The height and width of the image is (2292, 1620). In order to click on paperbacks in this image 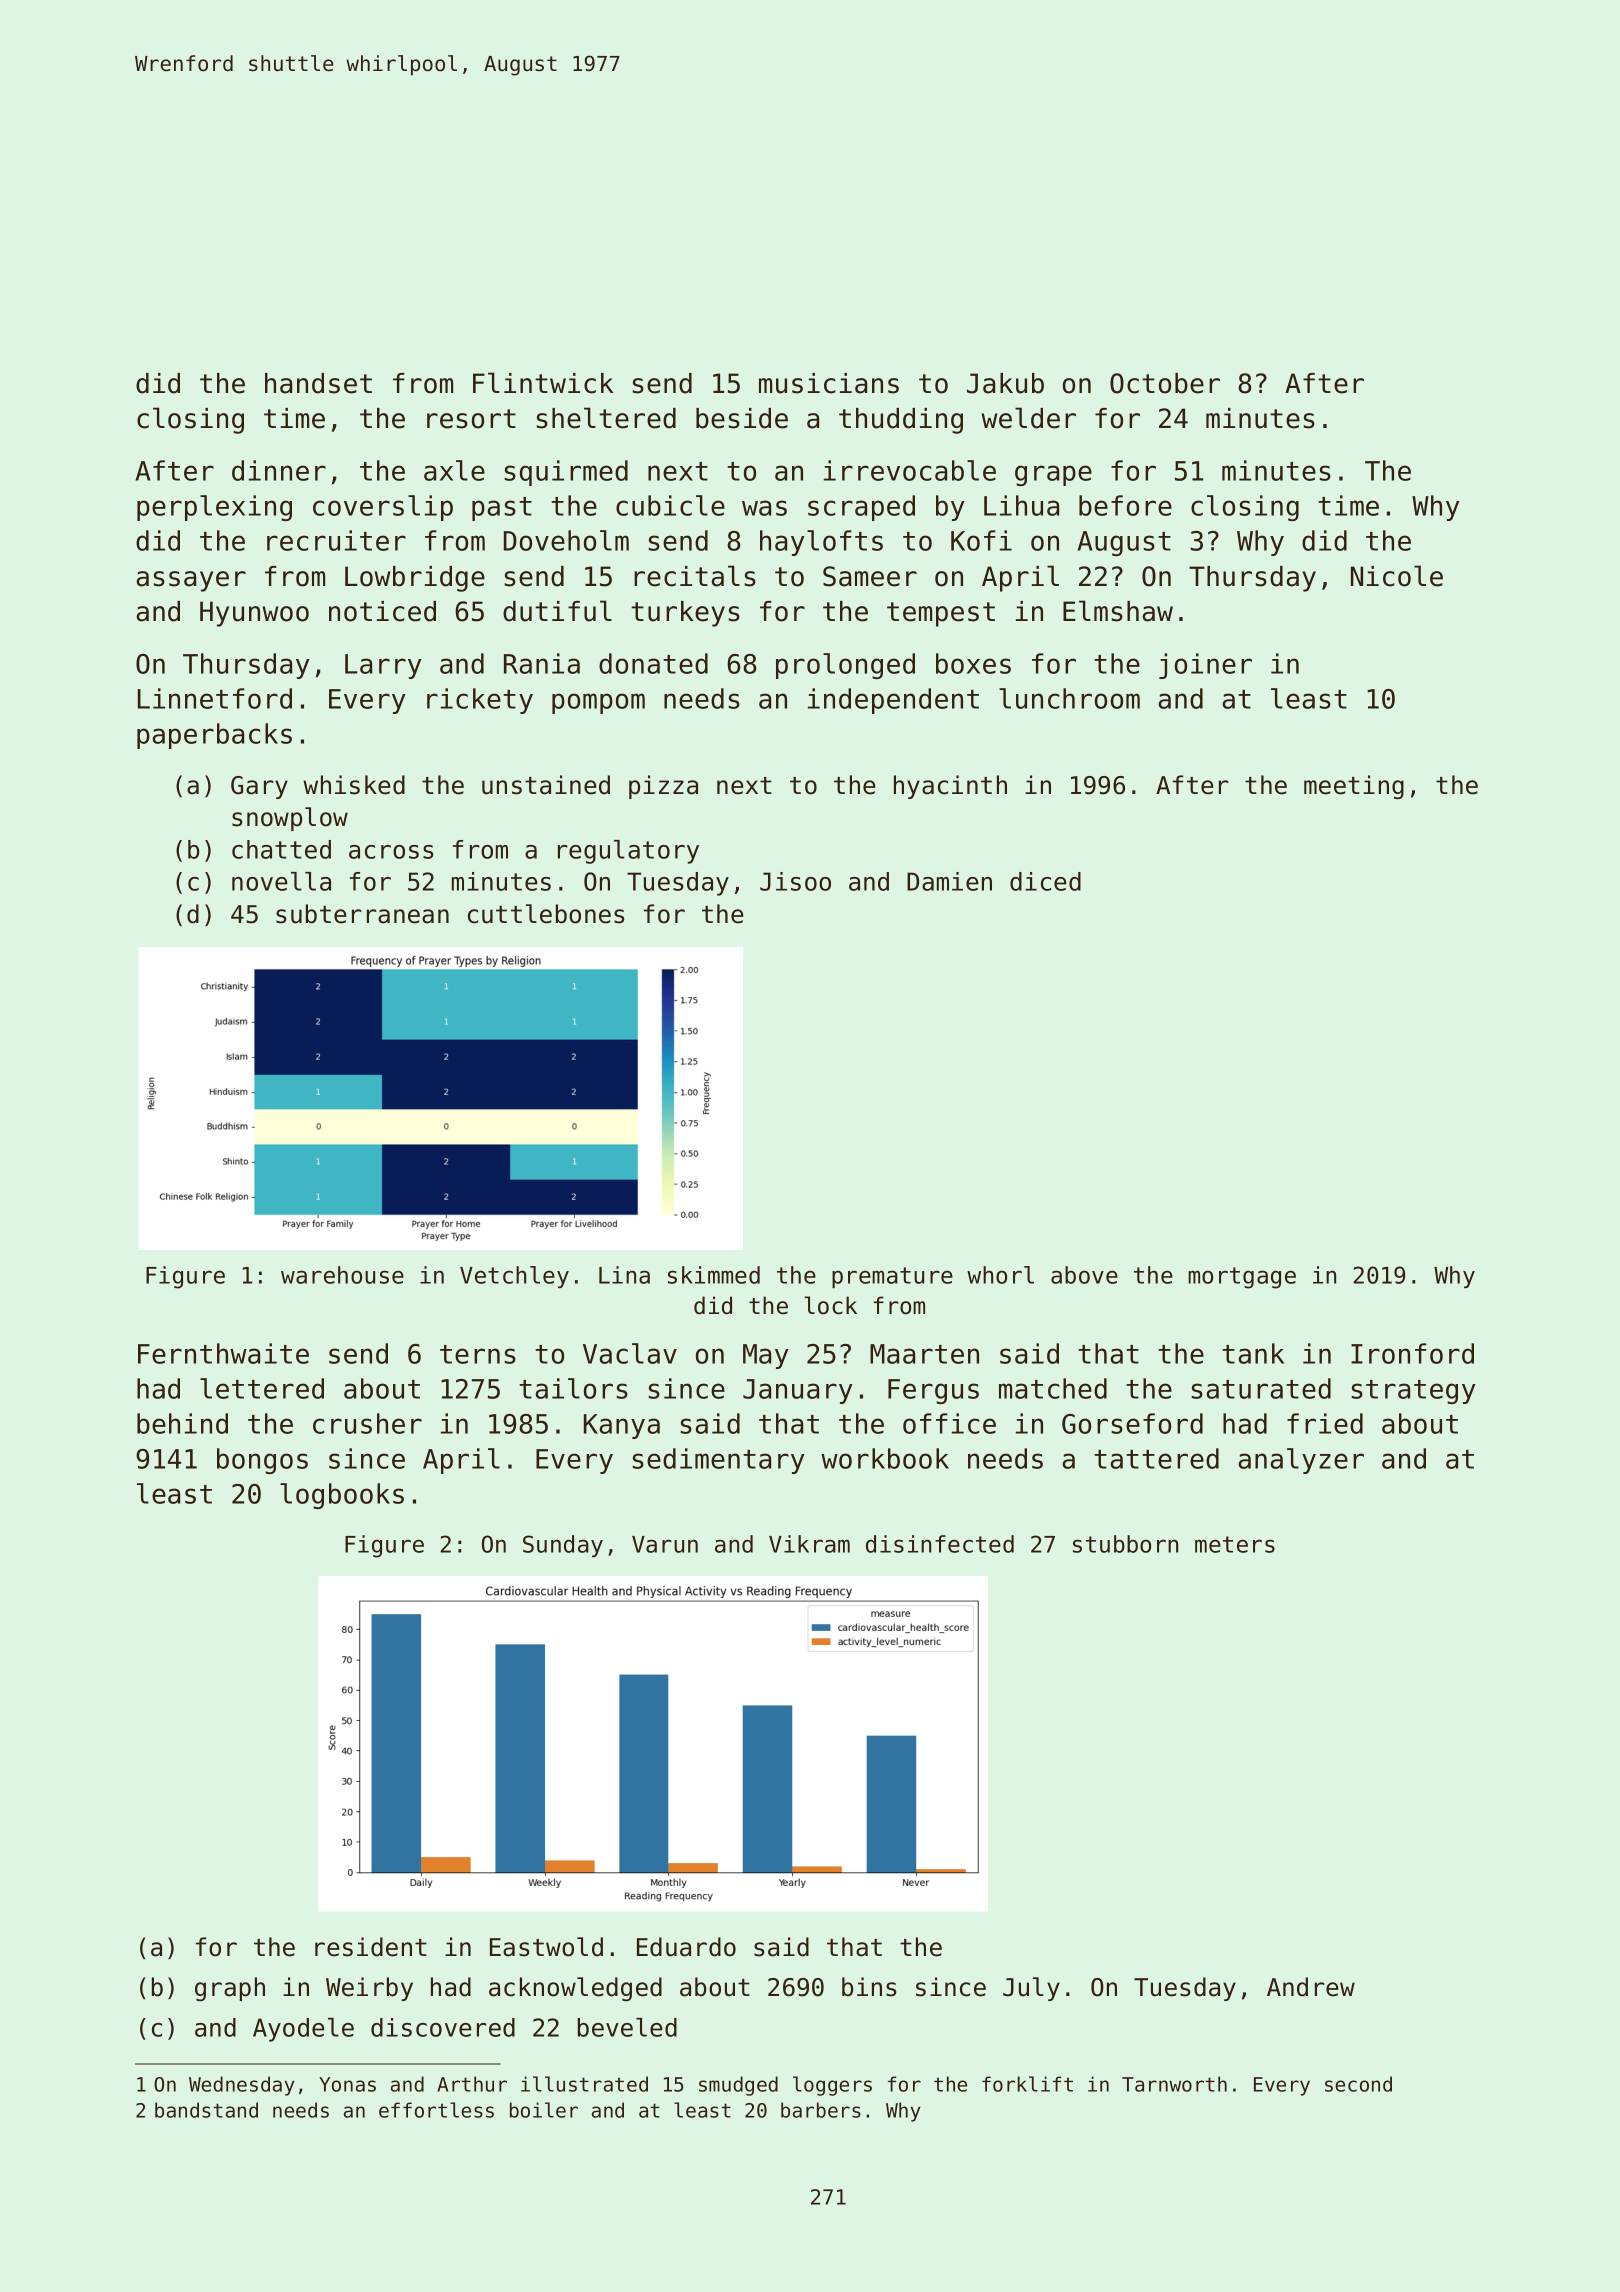, I will do `click(214, 736)`.
